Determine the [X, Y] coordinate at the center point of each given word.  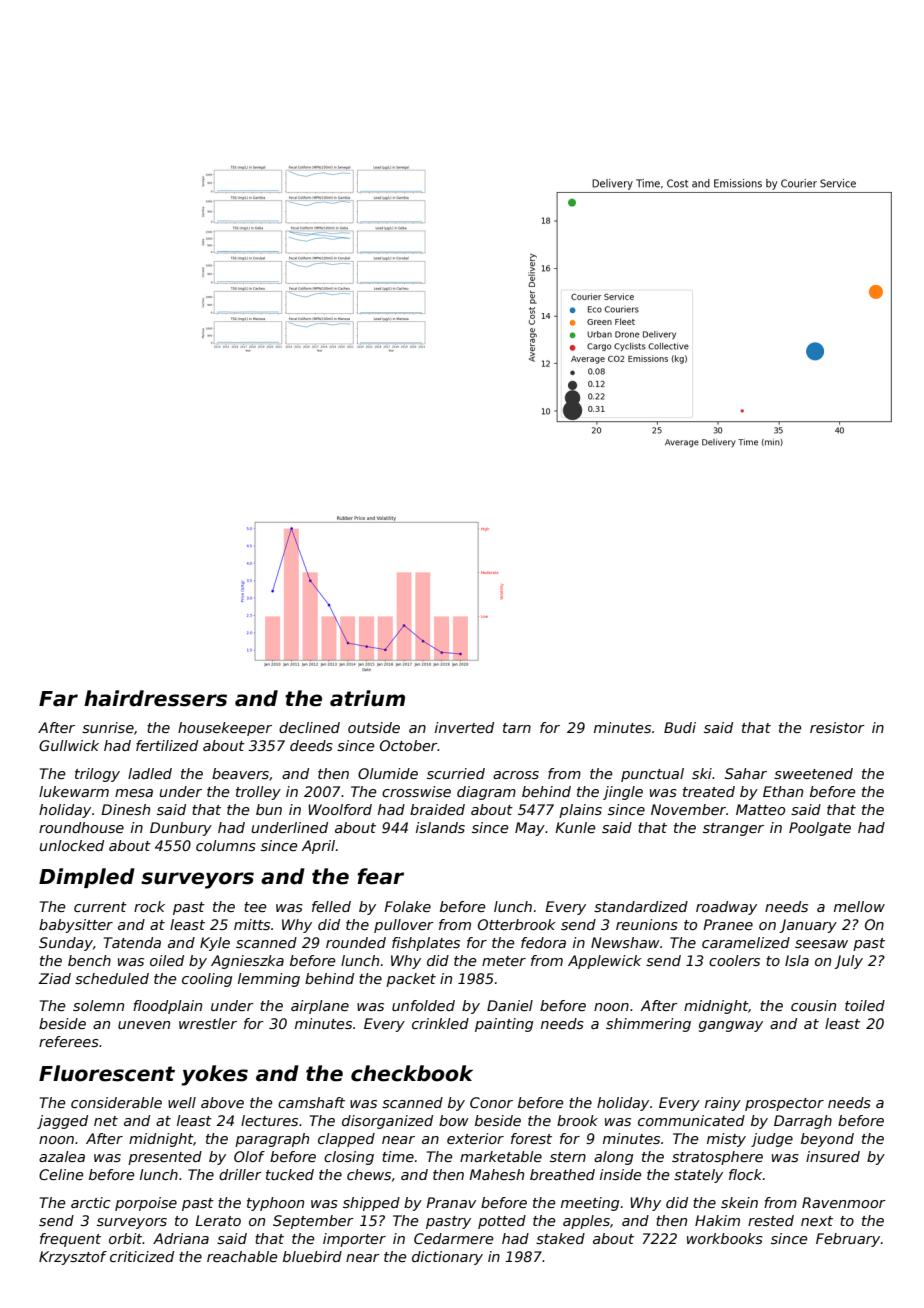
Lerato [218, 1220]
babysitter [76, 926]
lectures [269, 1120]
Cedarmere [453, 1238]
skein [739, 1202]
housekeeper [225, 729]
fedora [543, 942]
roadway [726, 908]
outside [374, 727]
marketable [501, 1156]
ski [702, 773]
